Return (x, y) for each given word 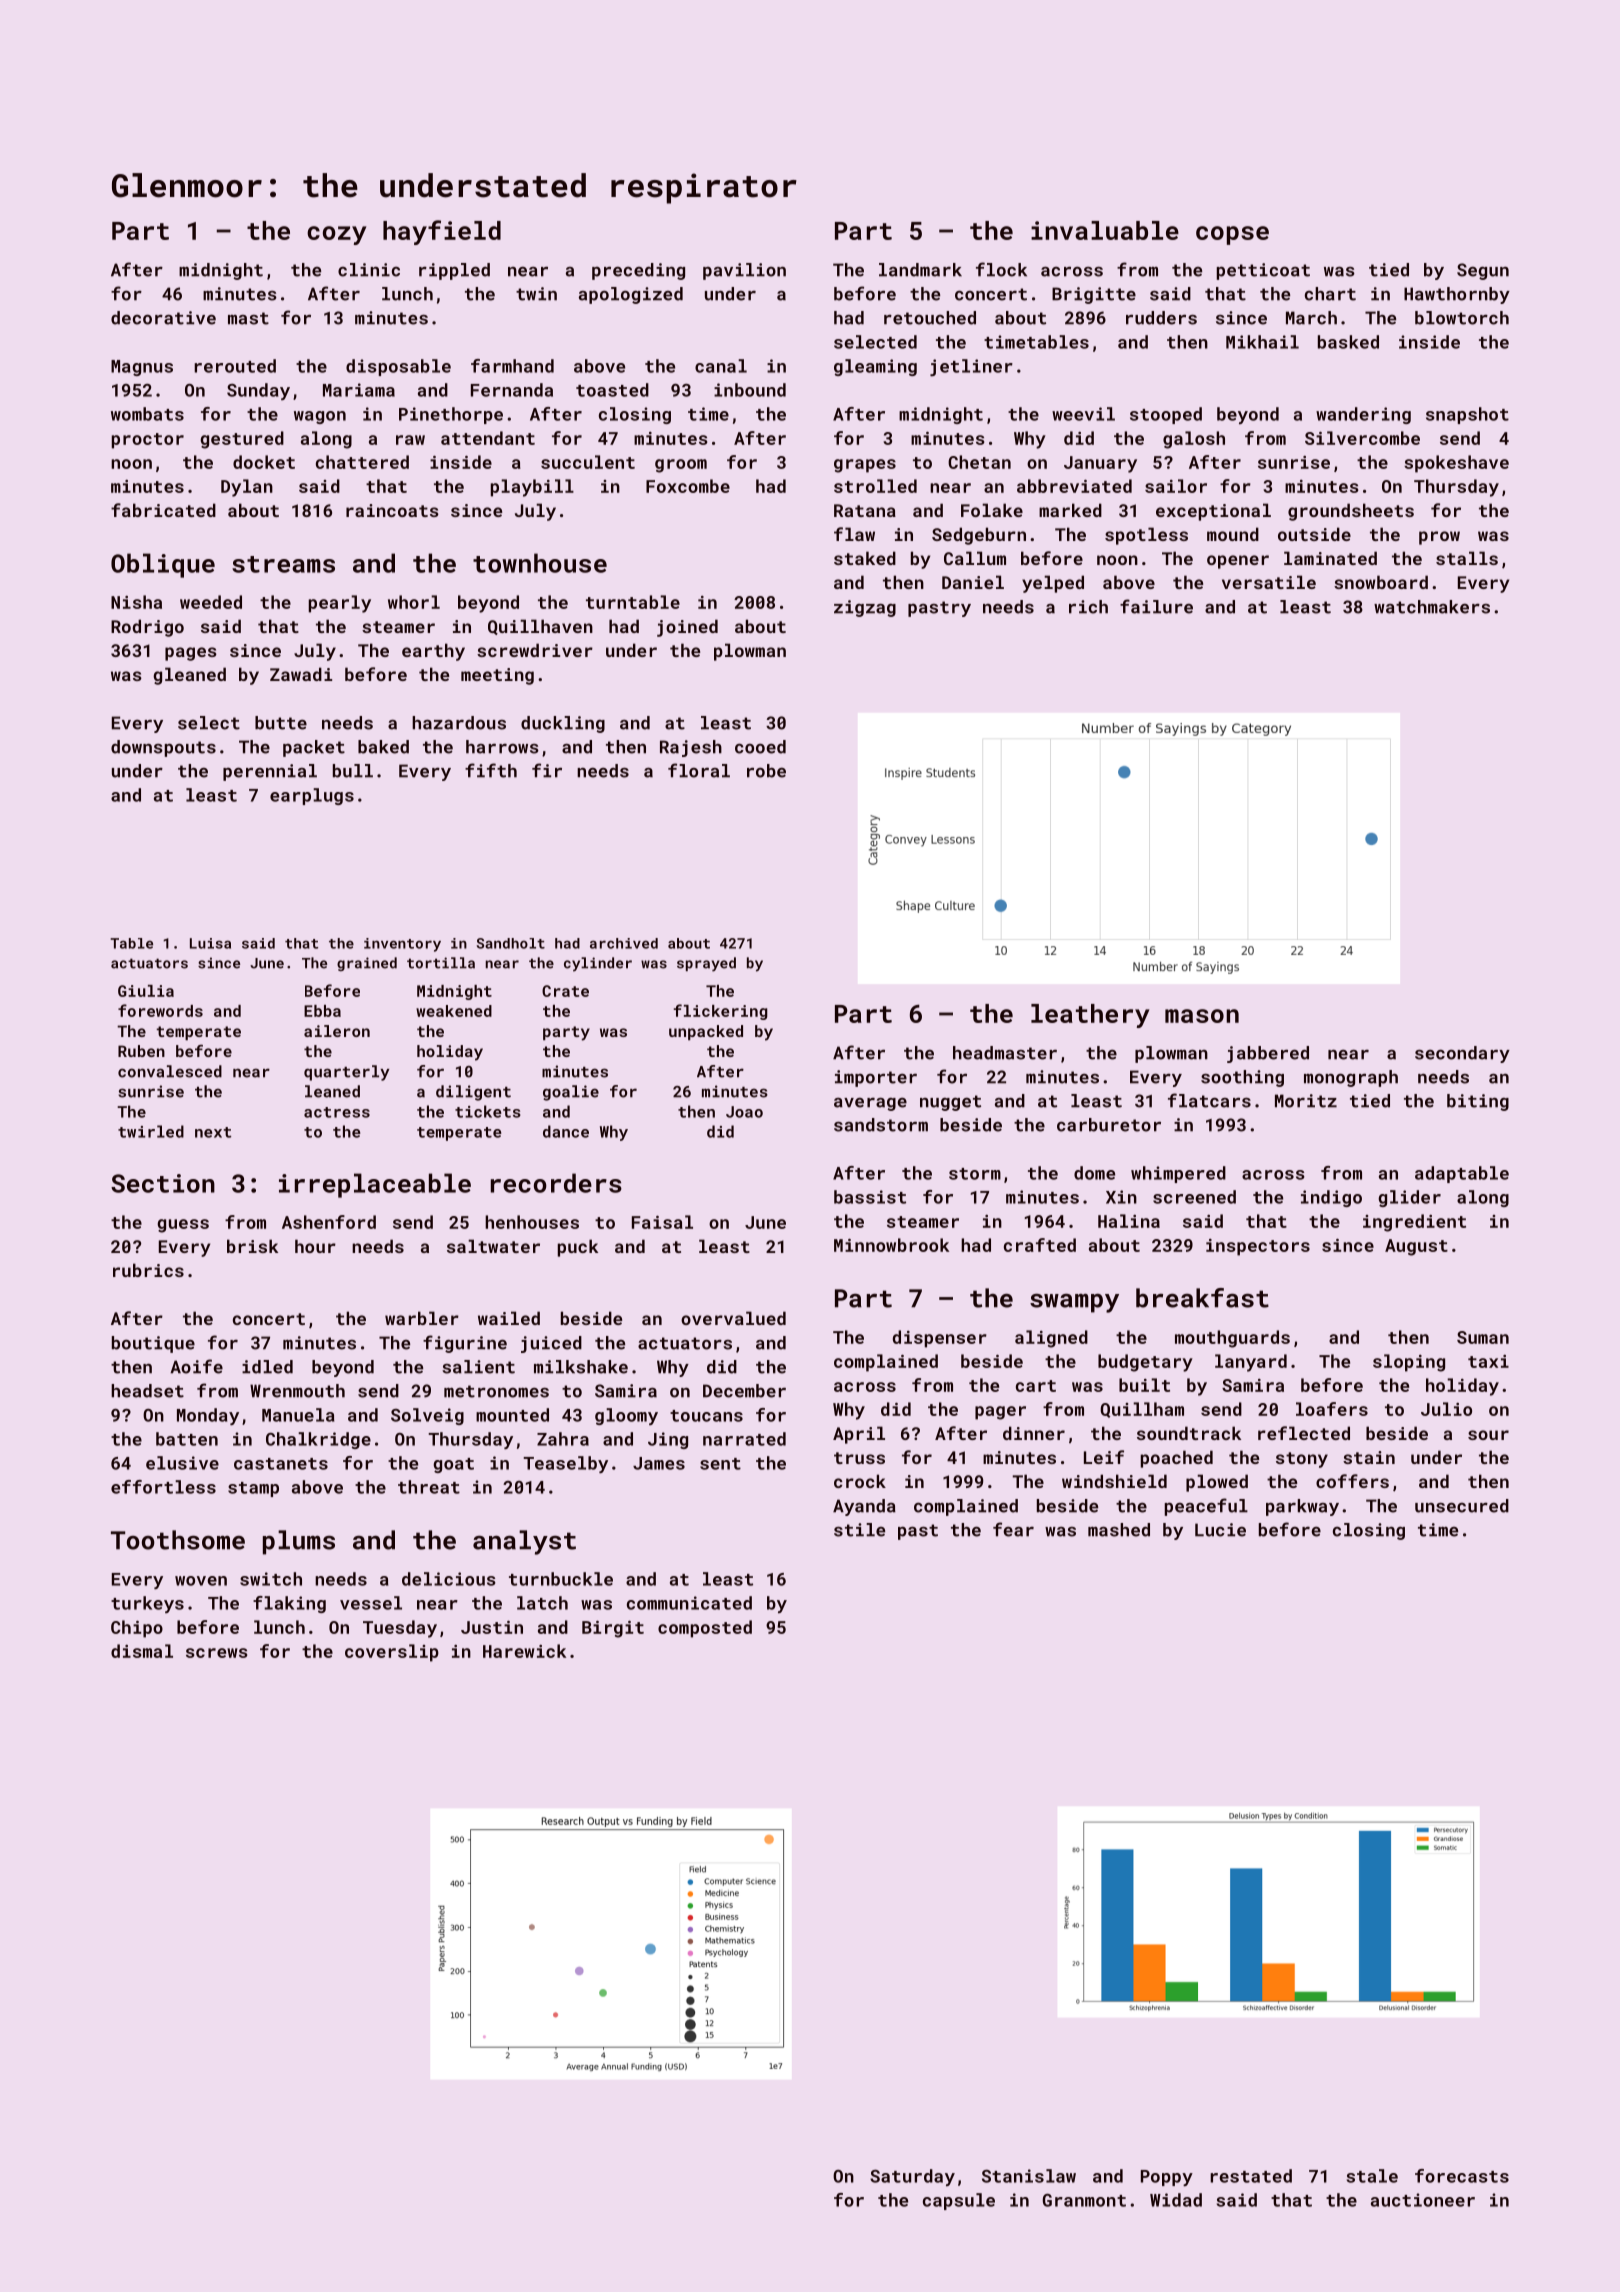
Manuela (298, 1415)
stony (1302, 1460)
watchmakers (1432, 607)
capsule (959, 2201)
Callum (975, 558)
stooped (1166, 415)
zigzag (865, 608)
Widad (1176, 2200)
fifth (491, 770)
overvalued (733, 1318)
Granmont (1084, 2200)
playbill (532, 488)
